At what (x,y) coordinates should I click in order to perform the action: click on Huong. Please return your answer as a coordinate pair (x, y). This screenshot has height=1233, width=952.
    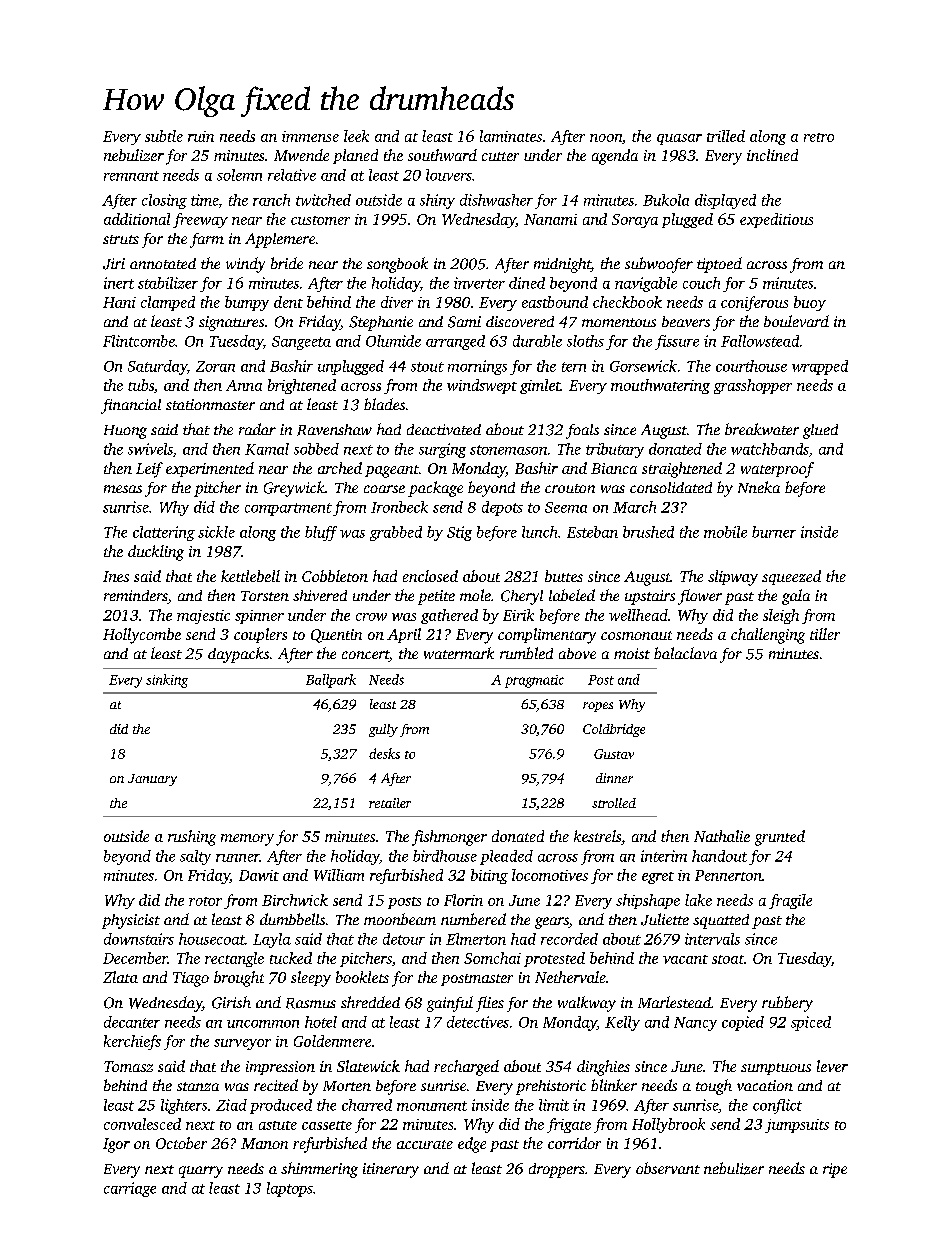
    Looking at the image, I should click on (125, 432).
